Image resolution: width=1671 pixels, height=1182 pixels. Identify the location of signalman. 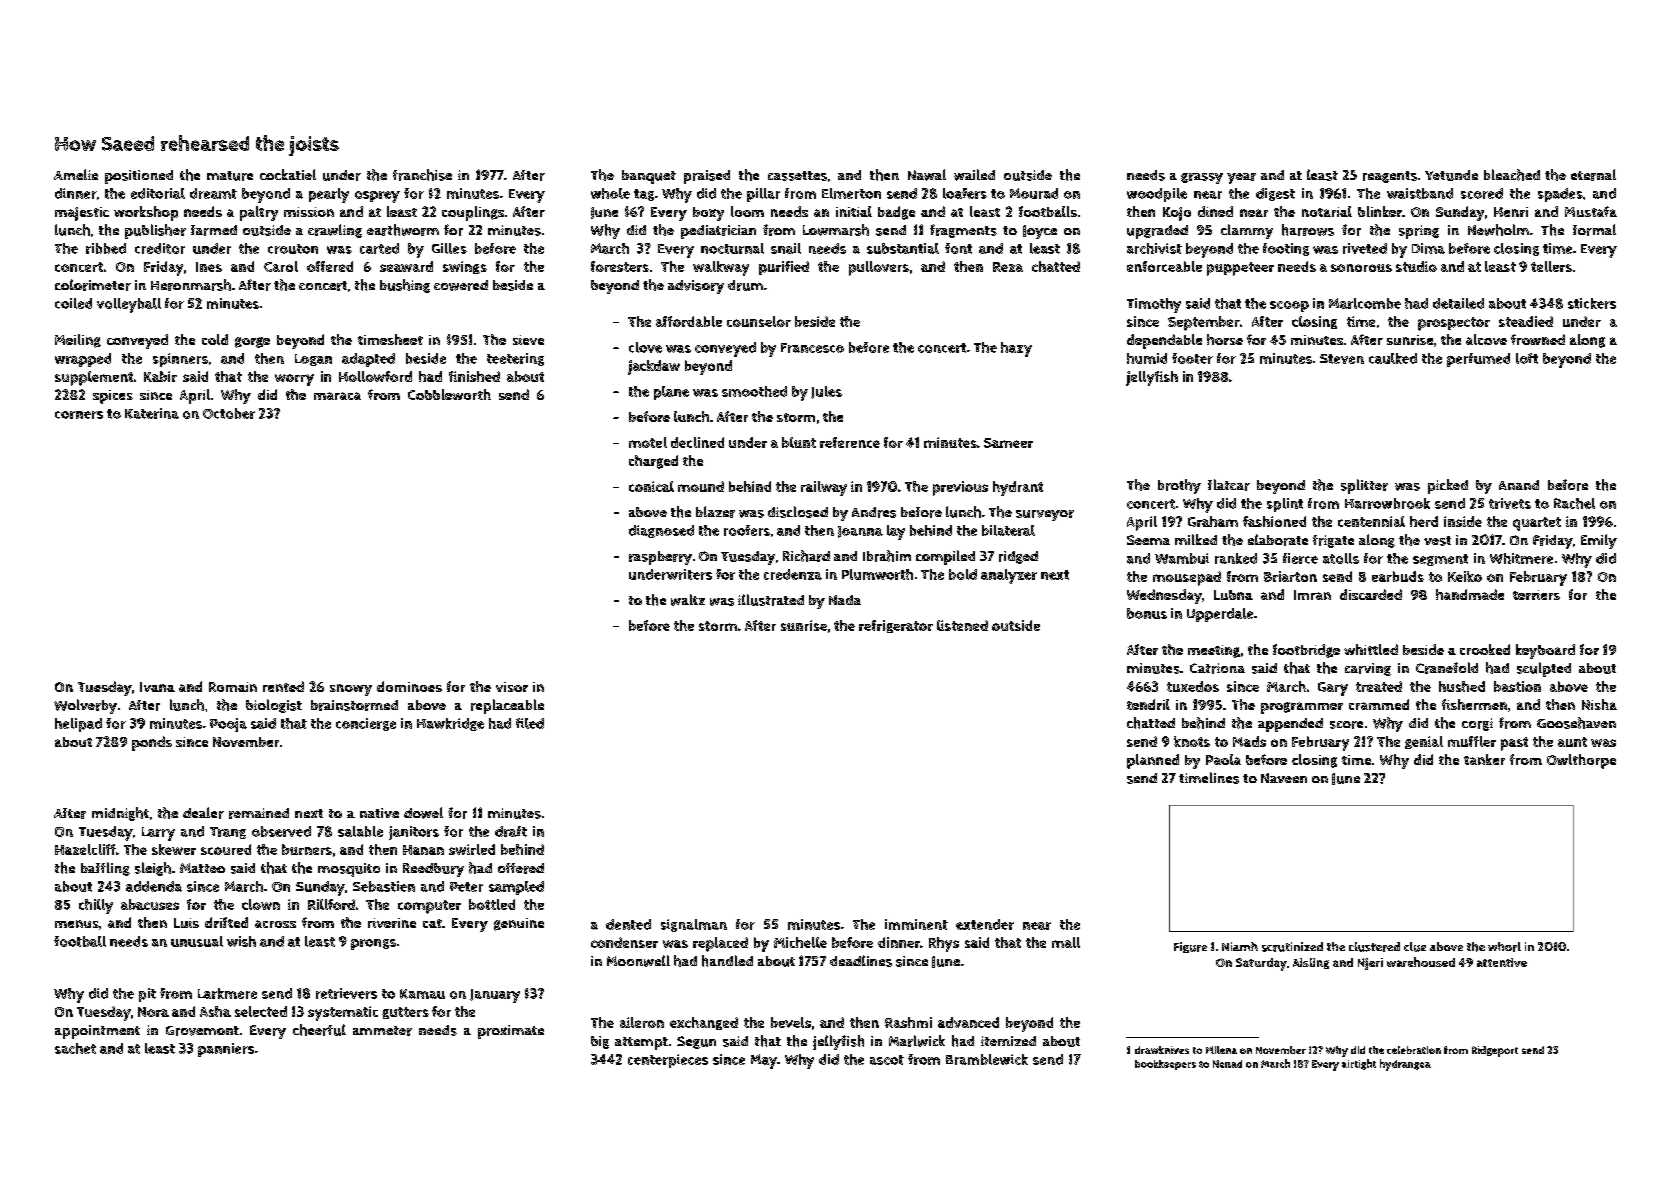
(694, 925).
